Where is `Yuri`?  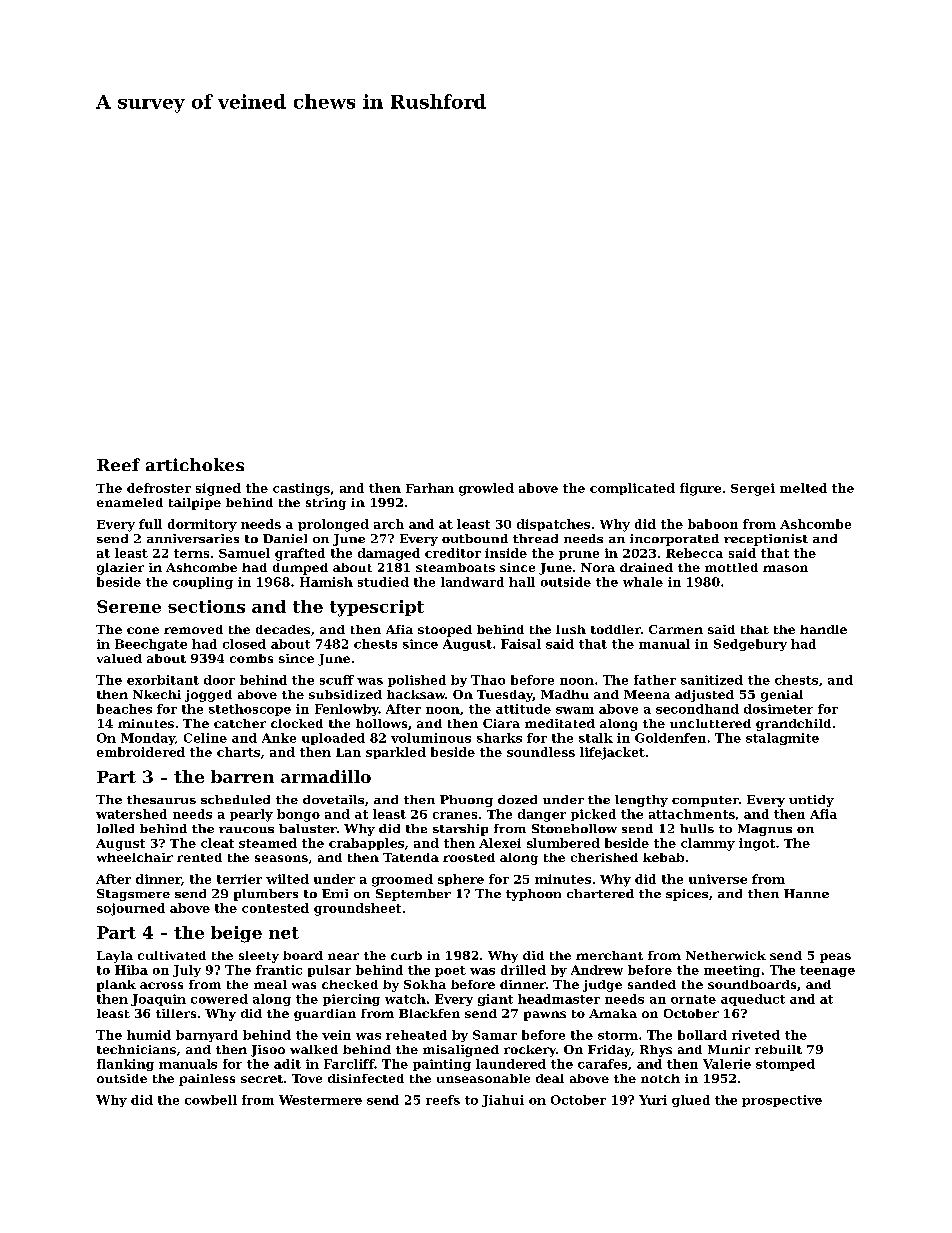 Yuri is located at coordinates (653, 1100).
